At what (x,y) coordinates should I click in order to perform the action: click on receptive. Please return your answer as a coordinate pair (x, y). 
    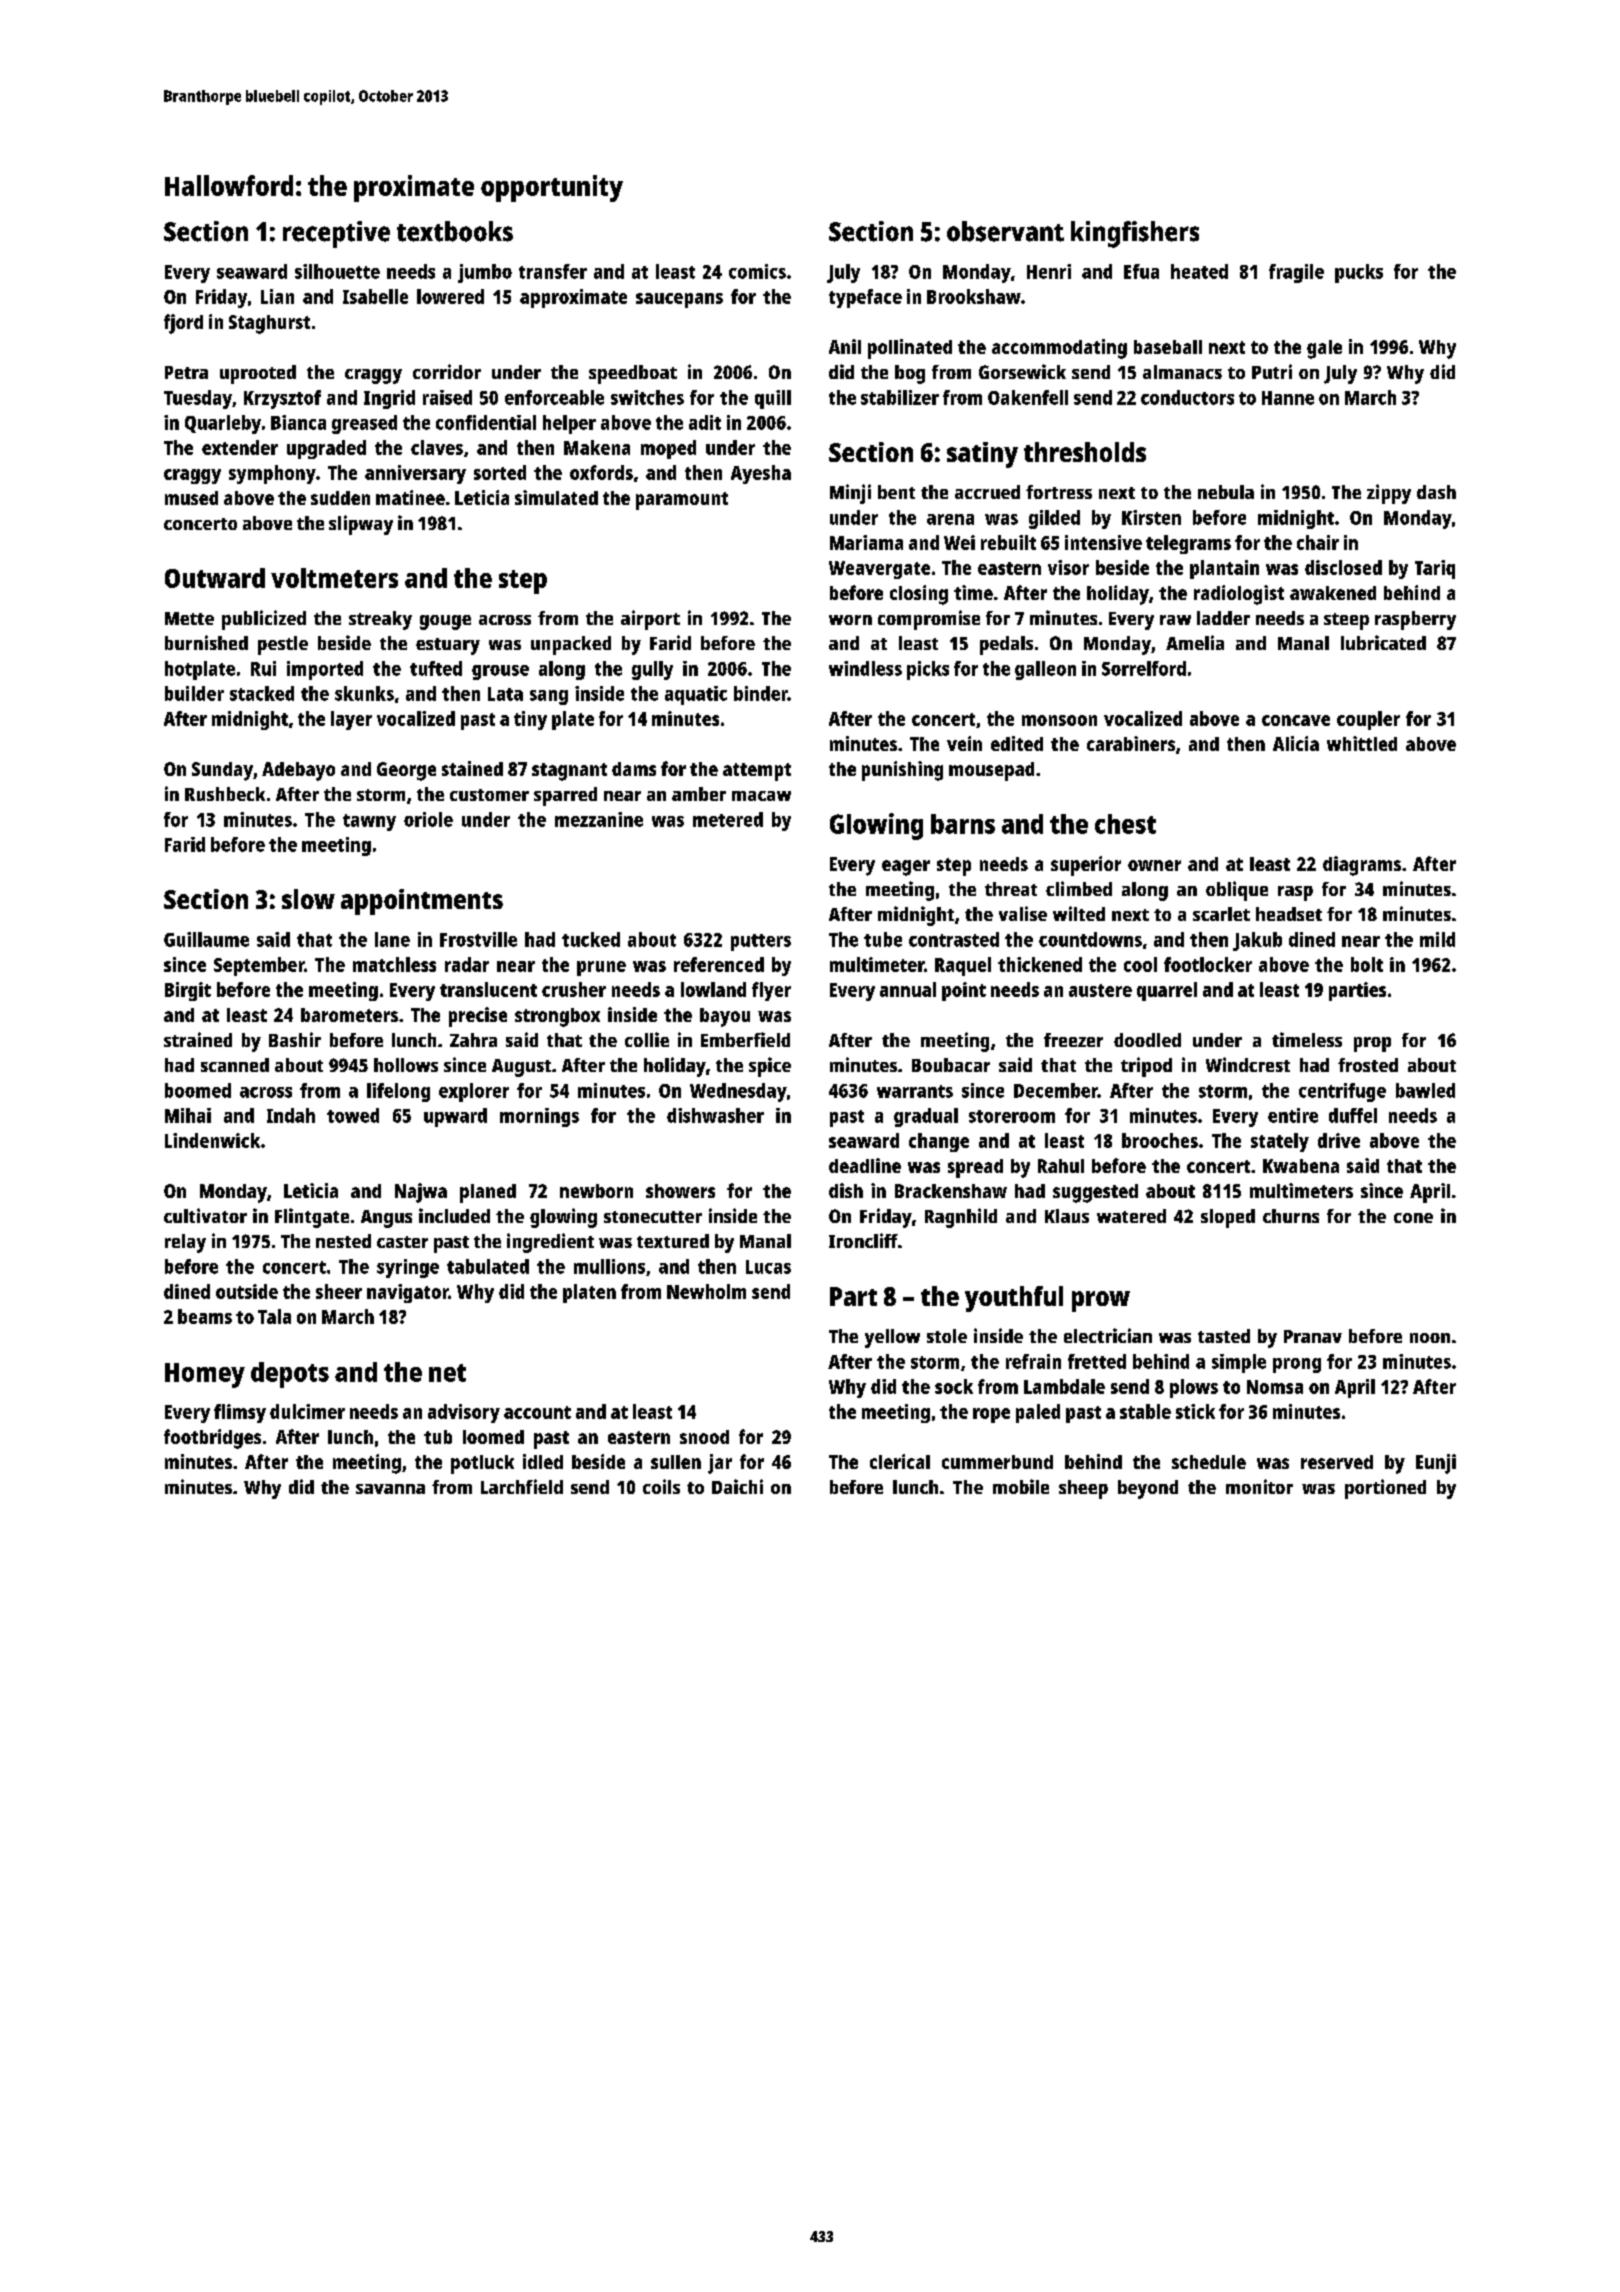
    Looking at the image, I should click on (336, 234).
